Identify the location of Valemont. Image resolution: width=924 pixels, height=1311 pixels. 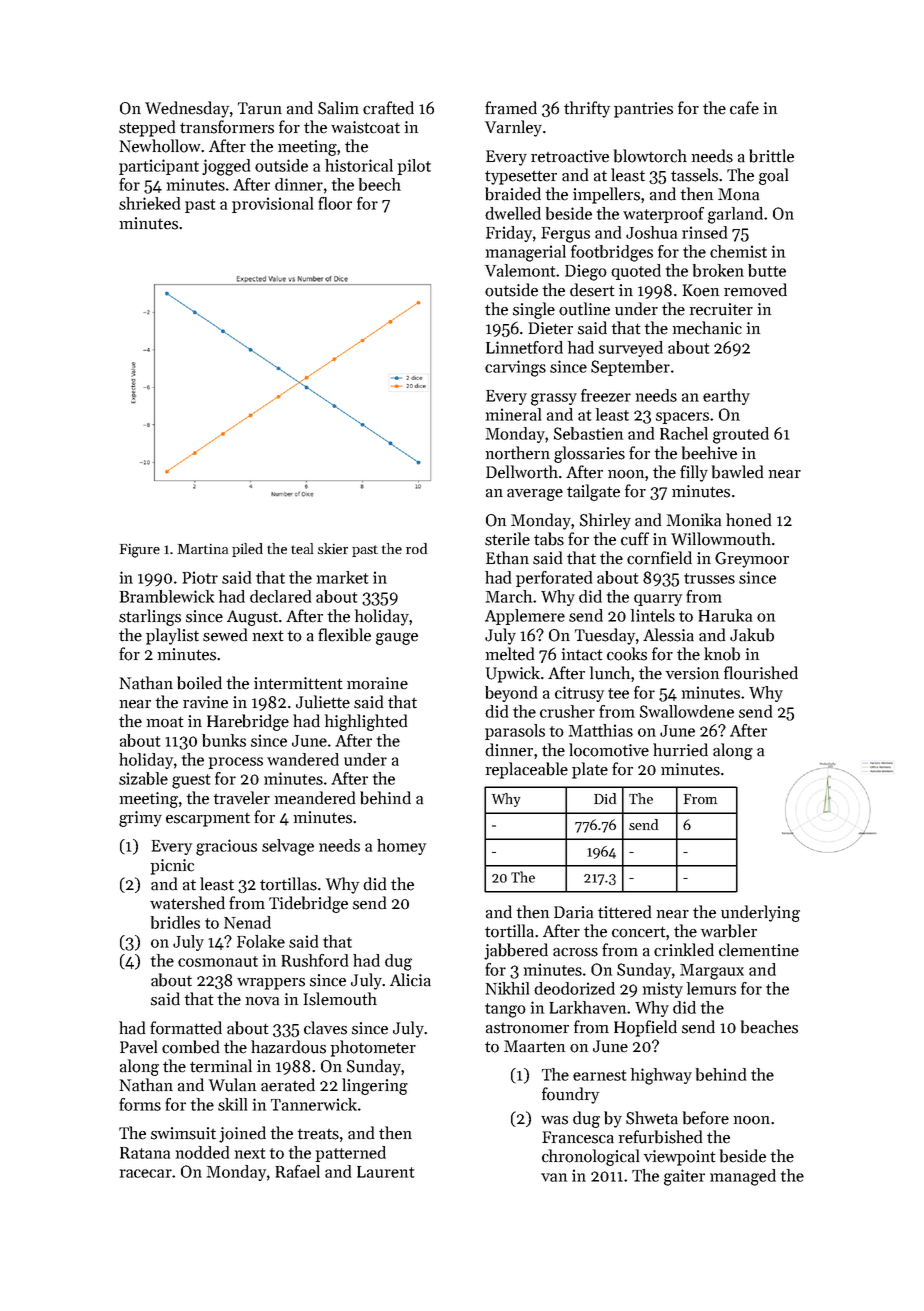
(521, 270).
